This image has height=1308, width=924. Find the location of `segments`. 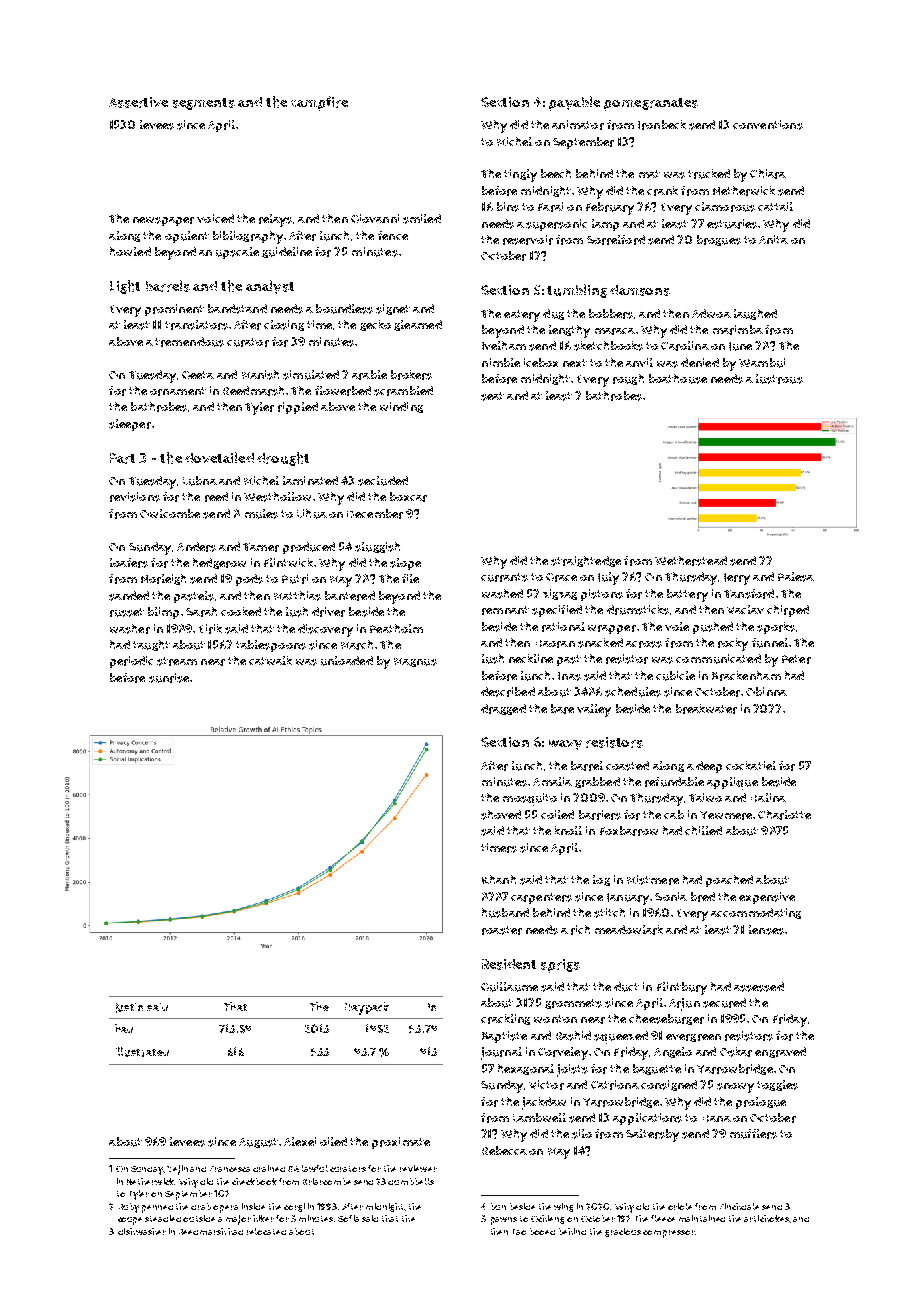

segments is located at coordinates (204, 104).
